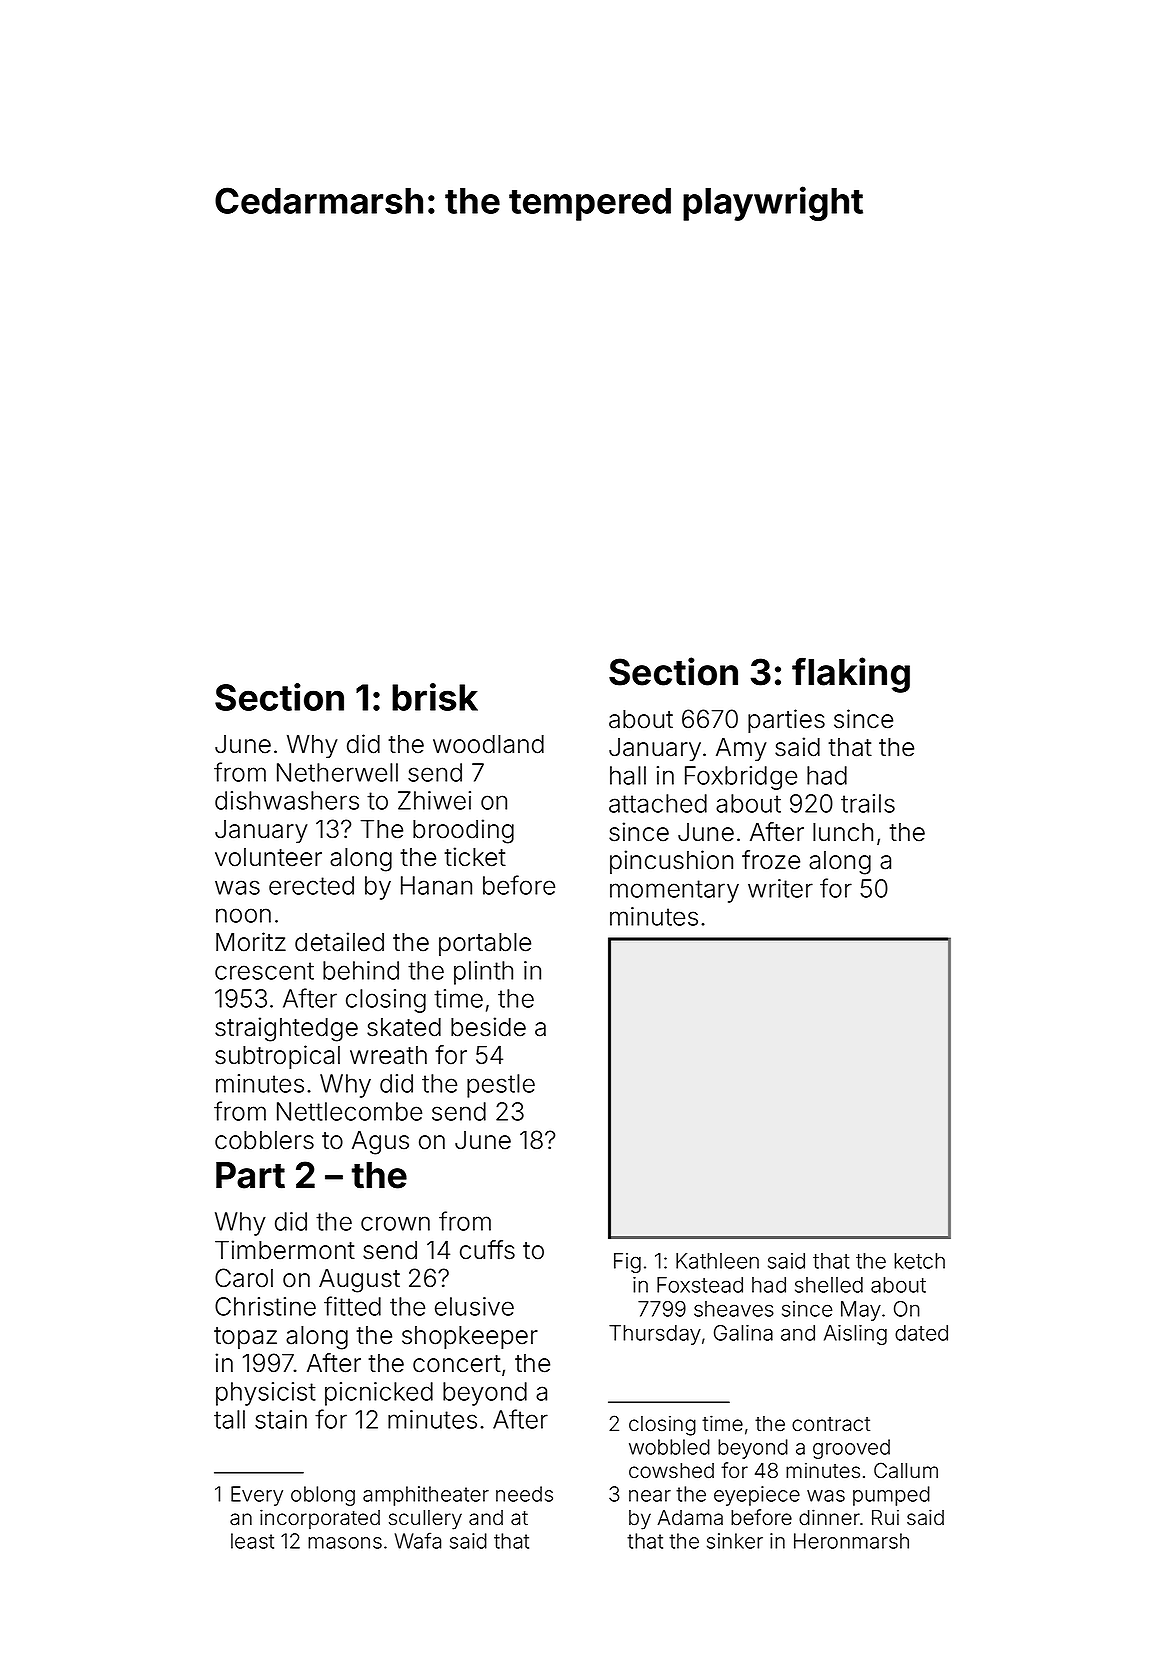  What do you see at coordinates (252, 1541) in the image?
I see `least` at bounding box center [252, 1541].
